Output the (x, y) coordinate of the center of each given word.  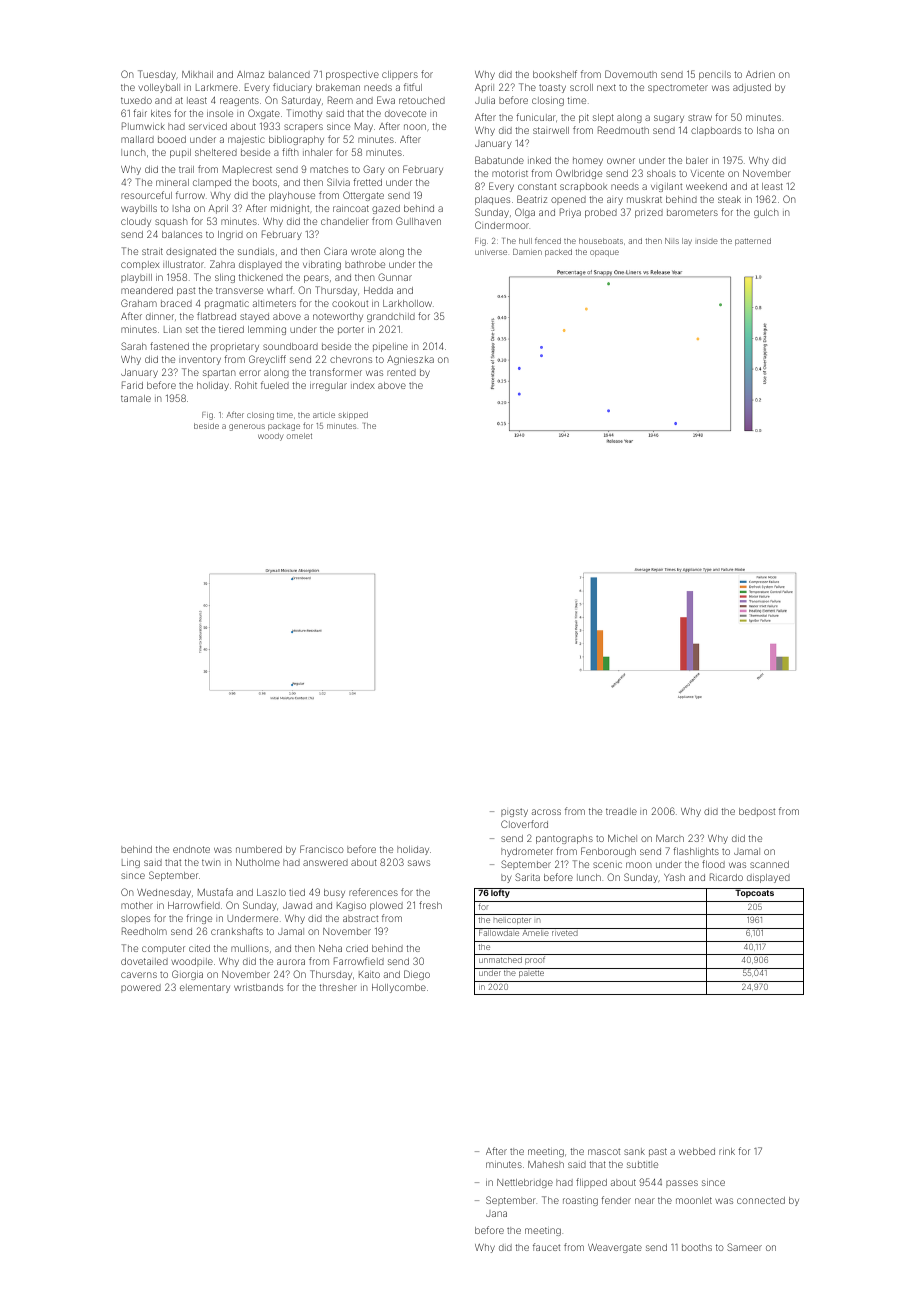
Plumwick (143, 126)
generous (247, 427)
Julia (485, 100)
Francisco (322, 849)
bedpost (757, 812)
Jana (496, 1213)
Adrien (760, 74)
